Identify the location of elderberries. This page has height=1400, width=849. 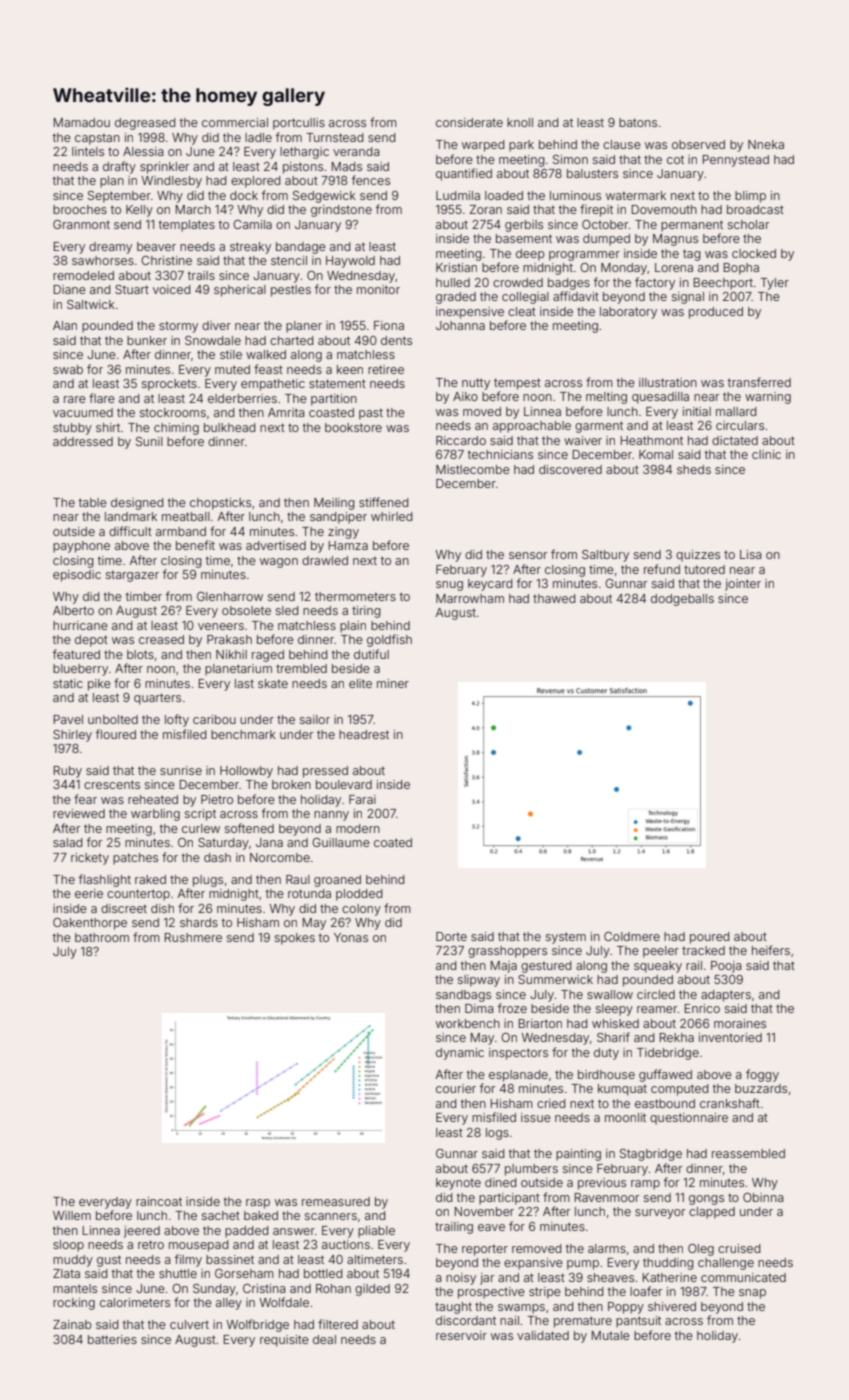
(242, 398).
